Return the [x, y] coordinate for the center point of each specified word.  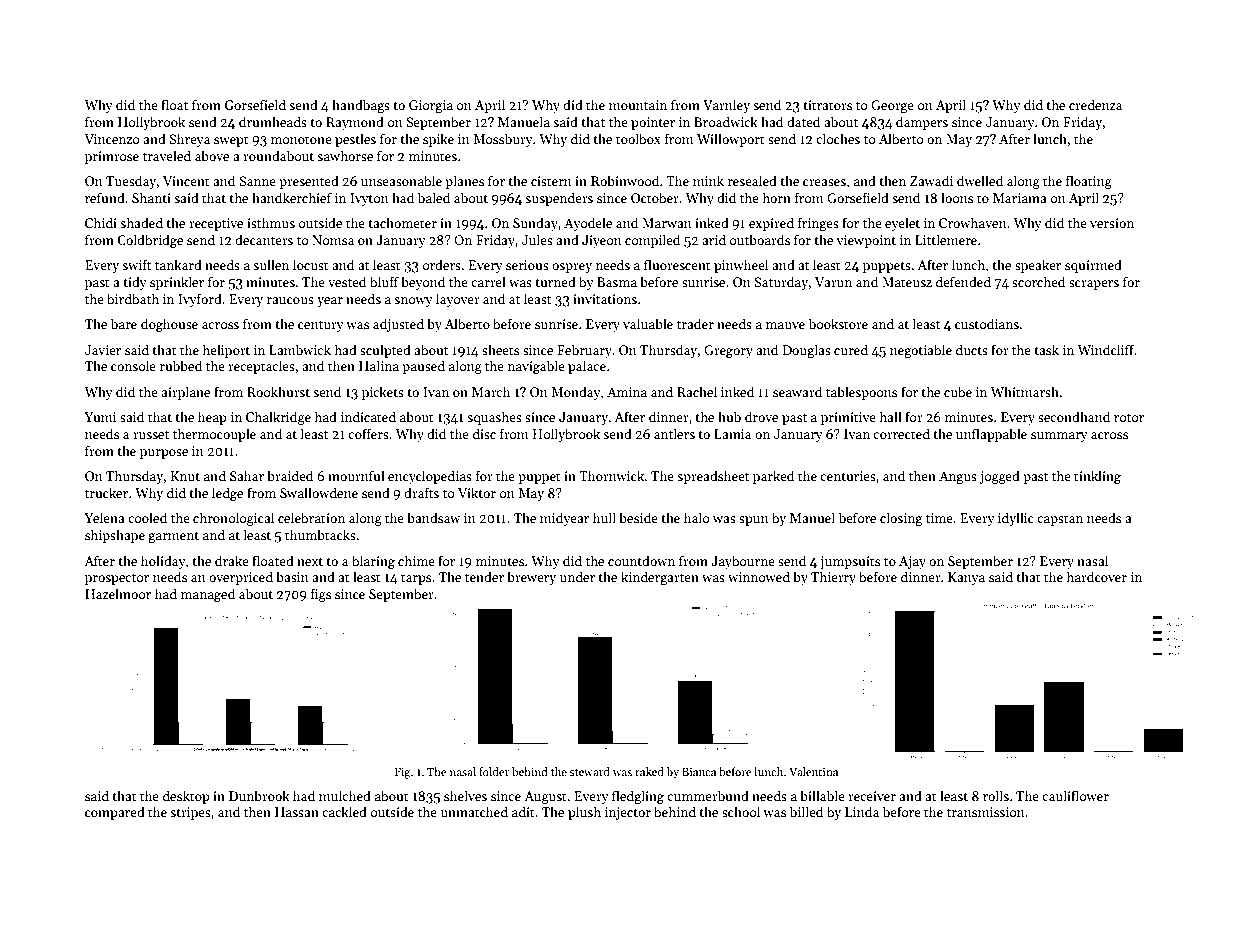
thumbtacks [320, 534]
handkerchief [292, 197]
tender [484, 576]
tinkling [1097, 477]
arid [714, 239]
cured [851, 349]
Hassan [297, 812]
